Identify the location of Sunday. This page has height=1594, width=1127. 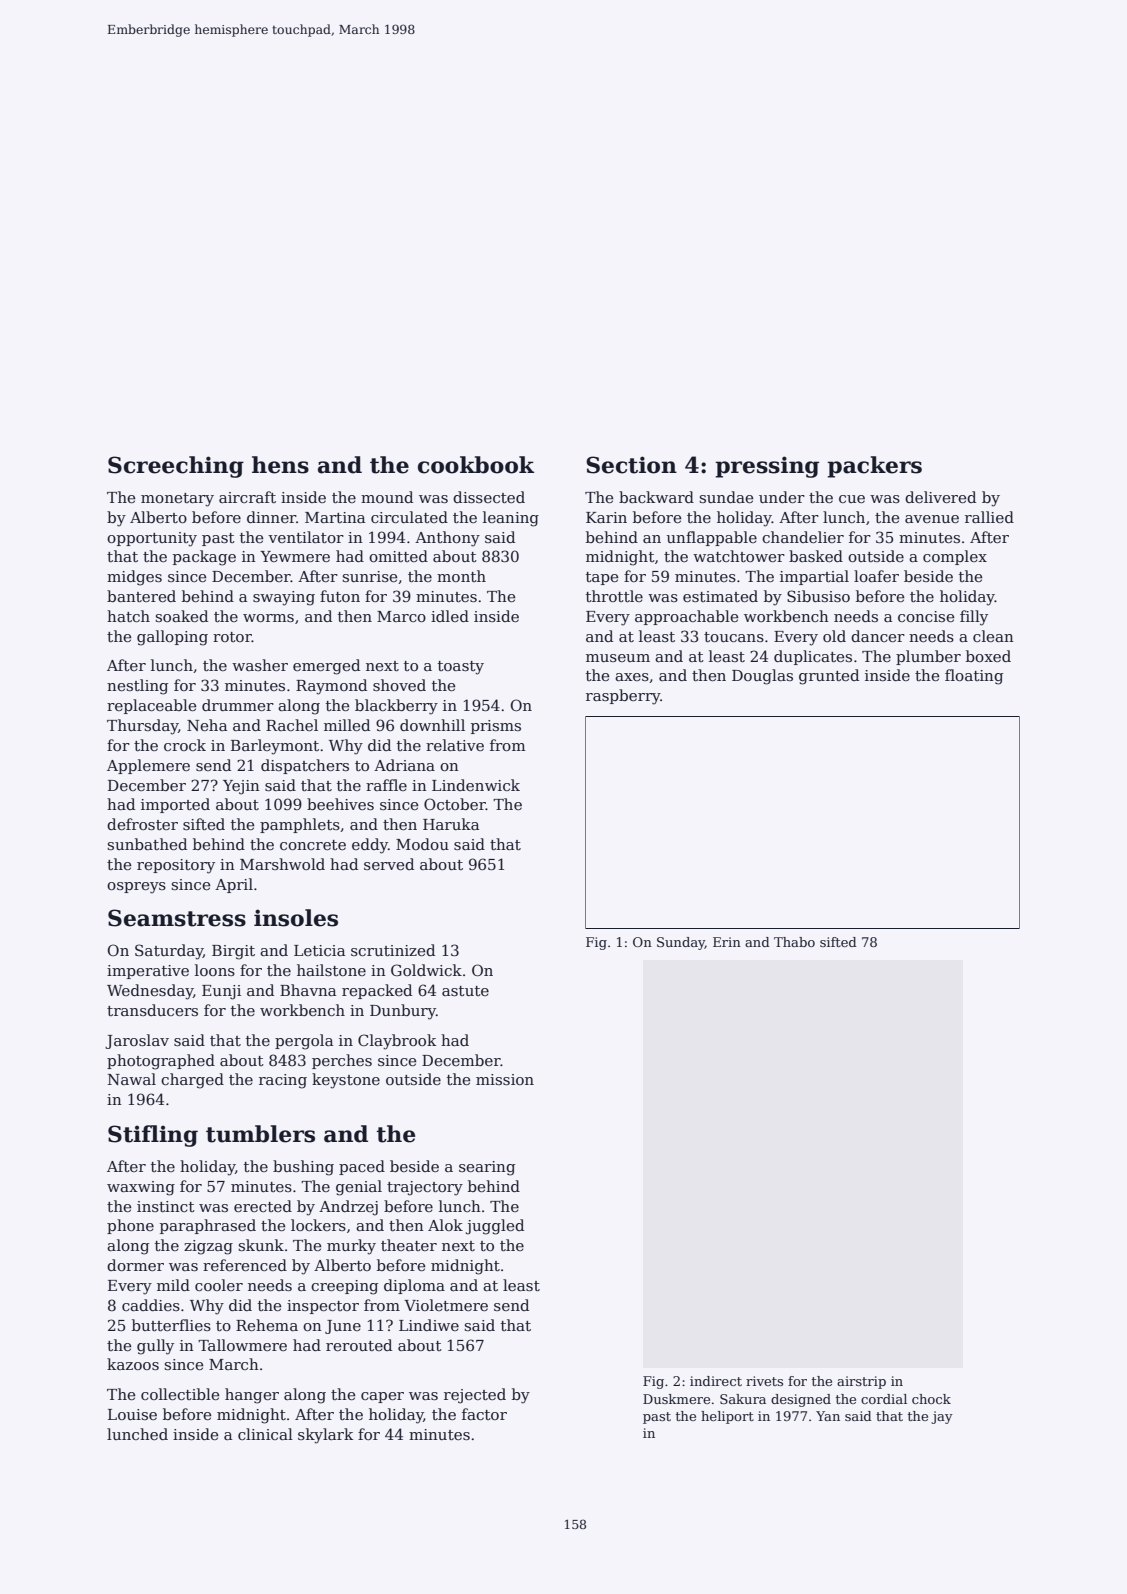
(681, 943).
